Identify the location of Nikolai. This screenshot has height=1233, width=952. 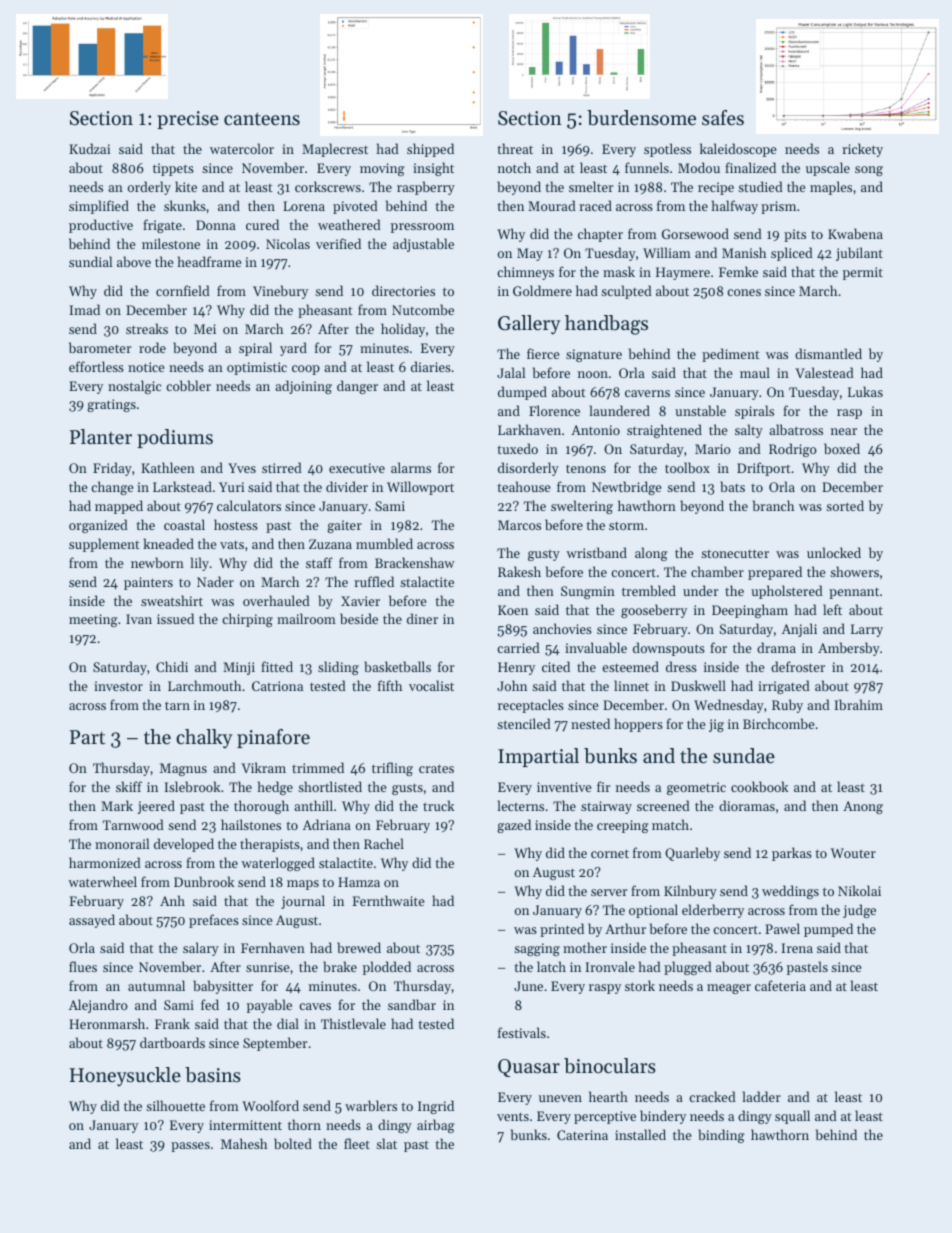
(859, 890).
